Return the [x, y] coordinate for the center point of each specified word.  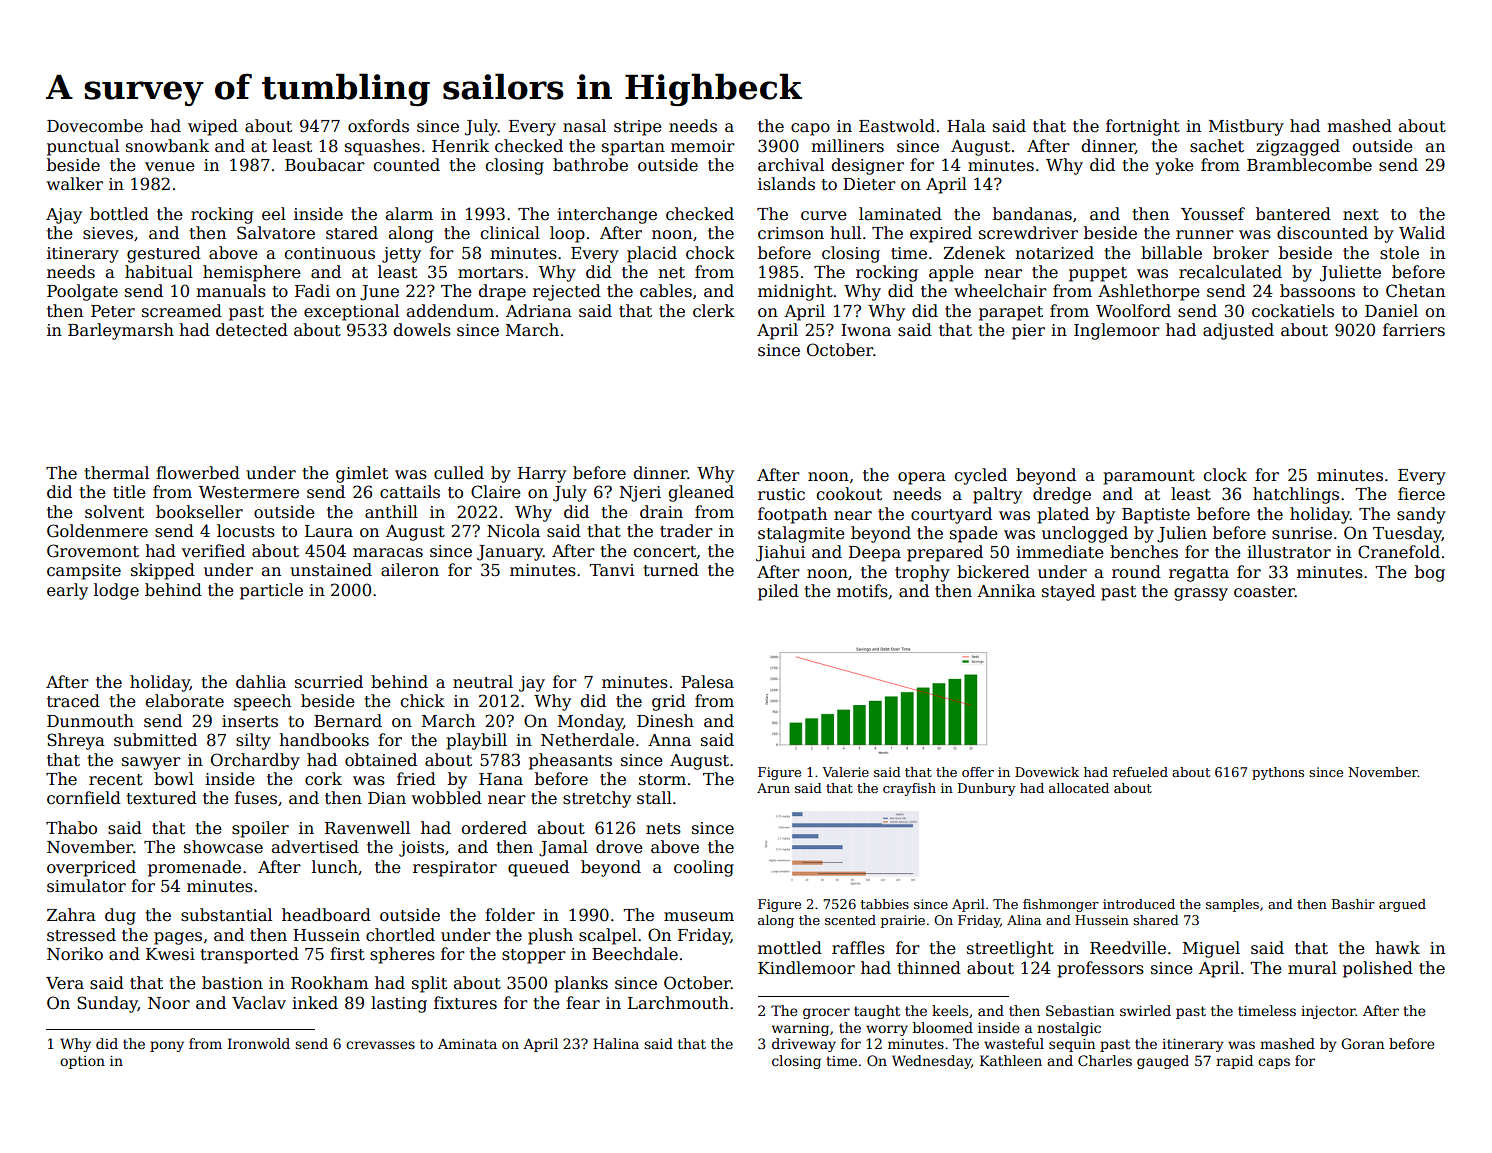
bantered [1293, 214]
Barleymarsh [121, 331]
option [82, 1062]
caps [1274, 1063]
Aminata [467, 1044]
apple [951, 273]
